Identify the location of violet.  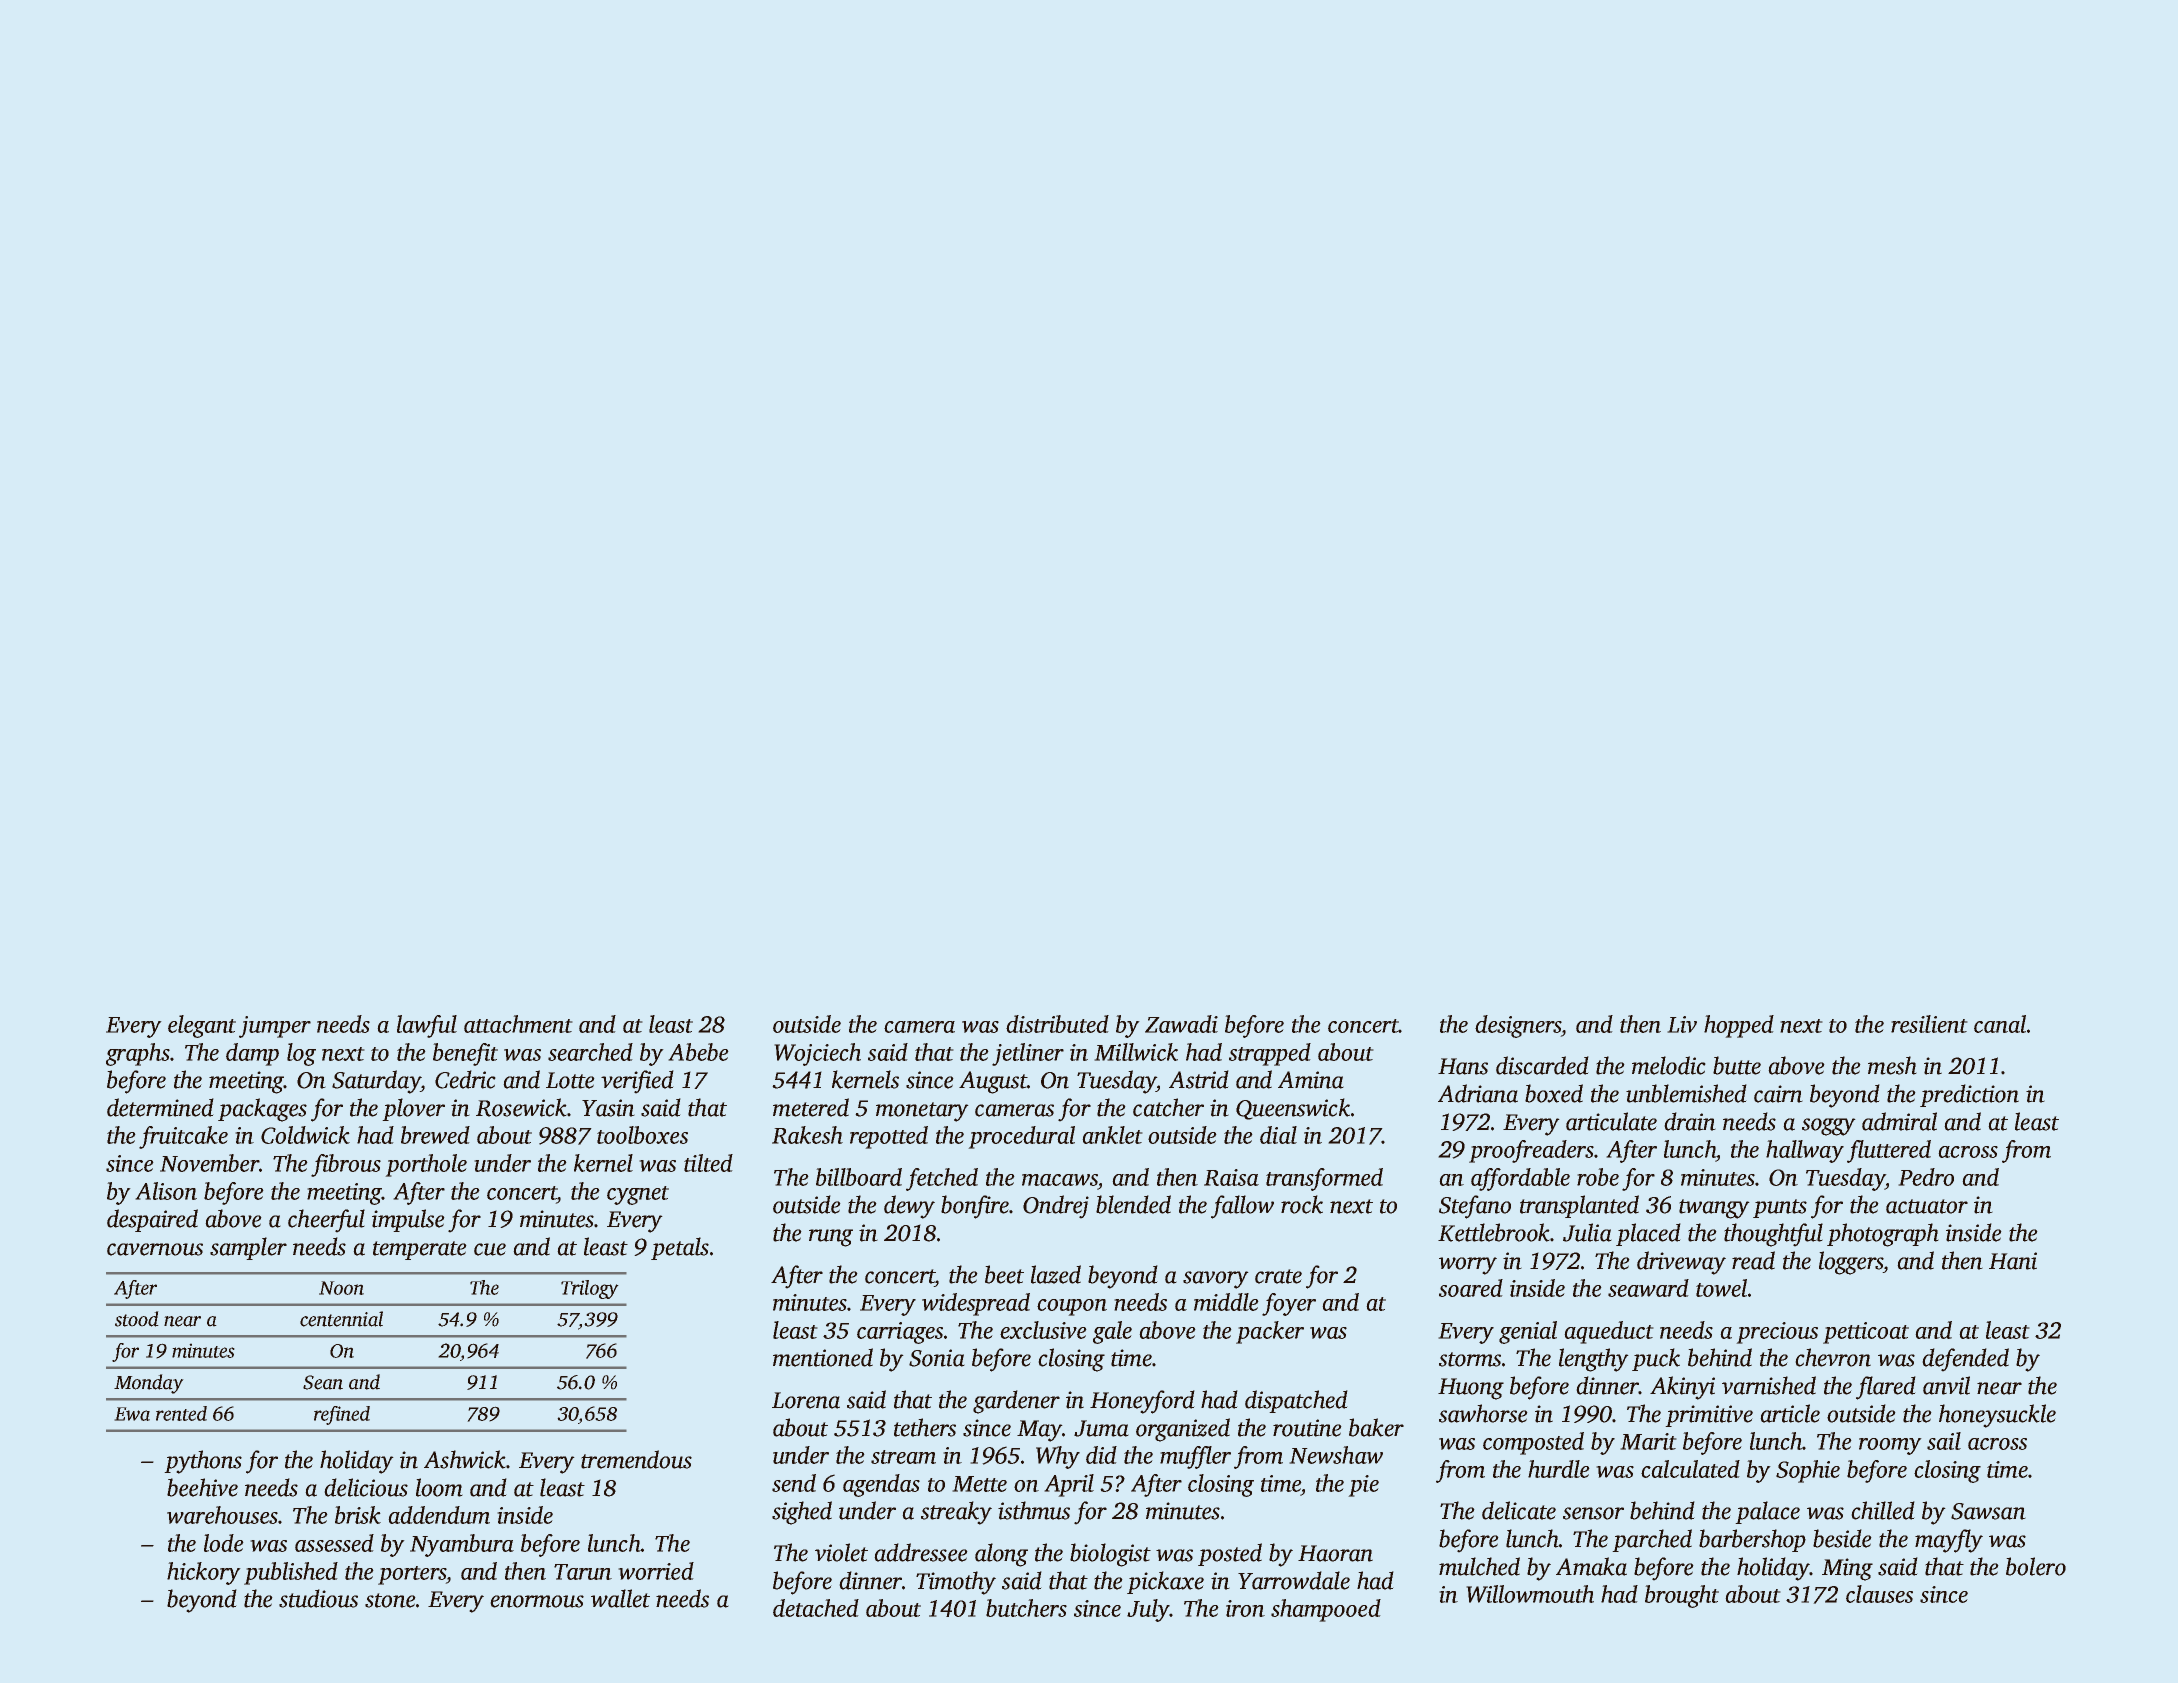
(841, 1552).
